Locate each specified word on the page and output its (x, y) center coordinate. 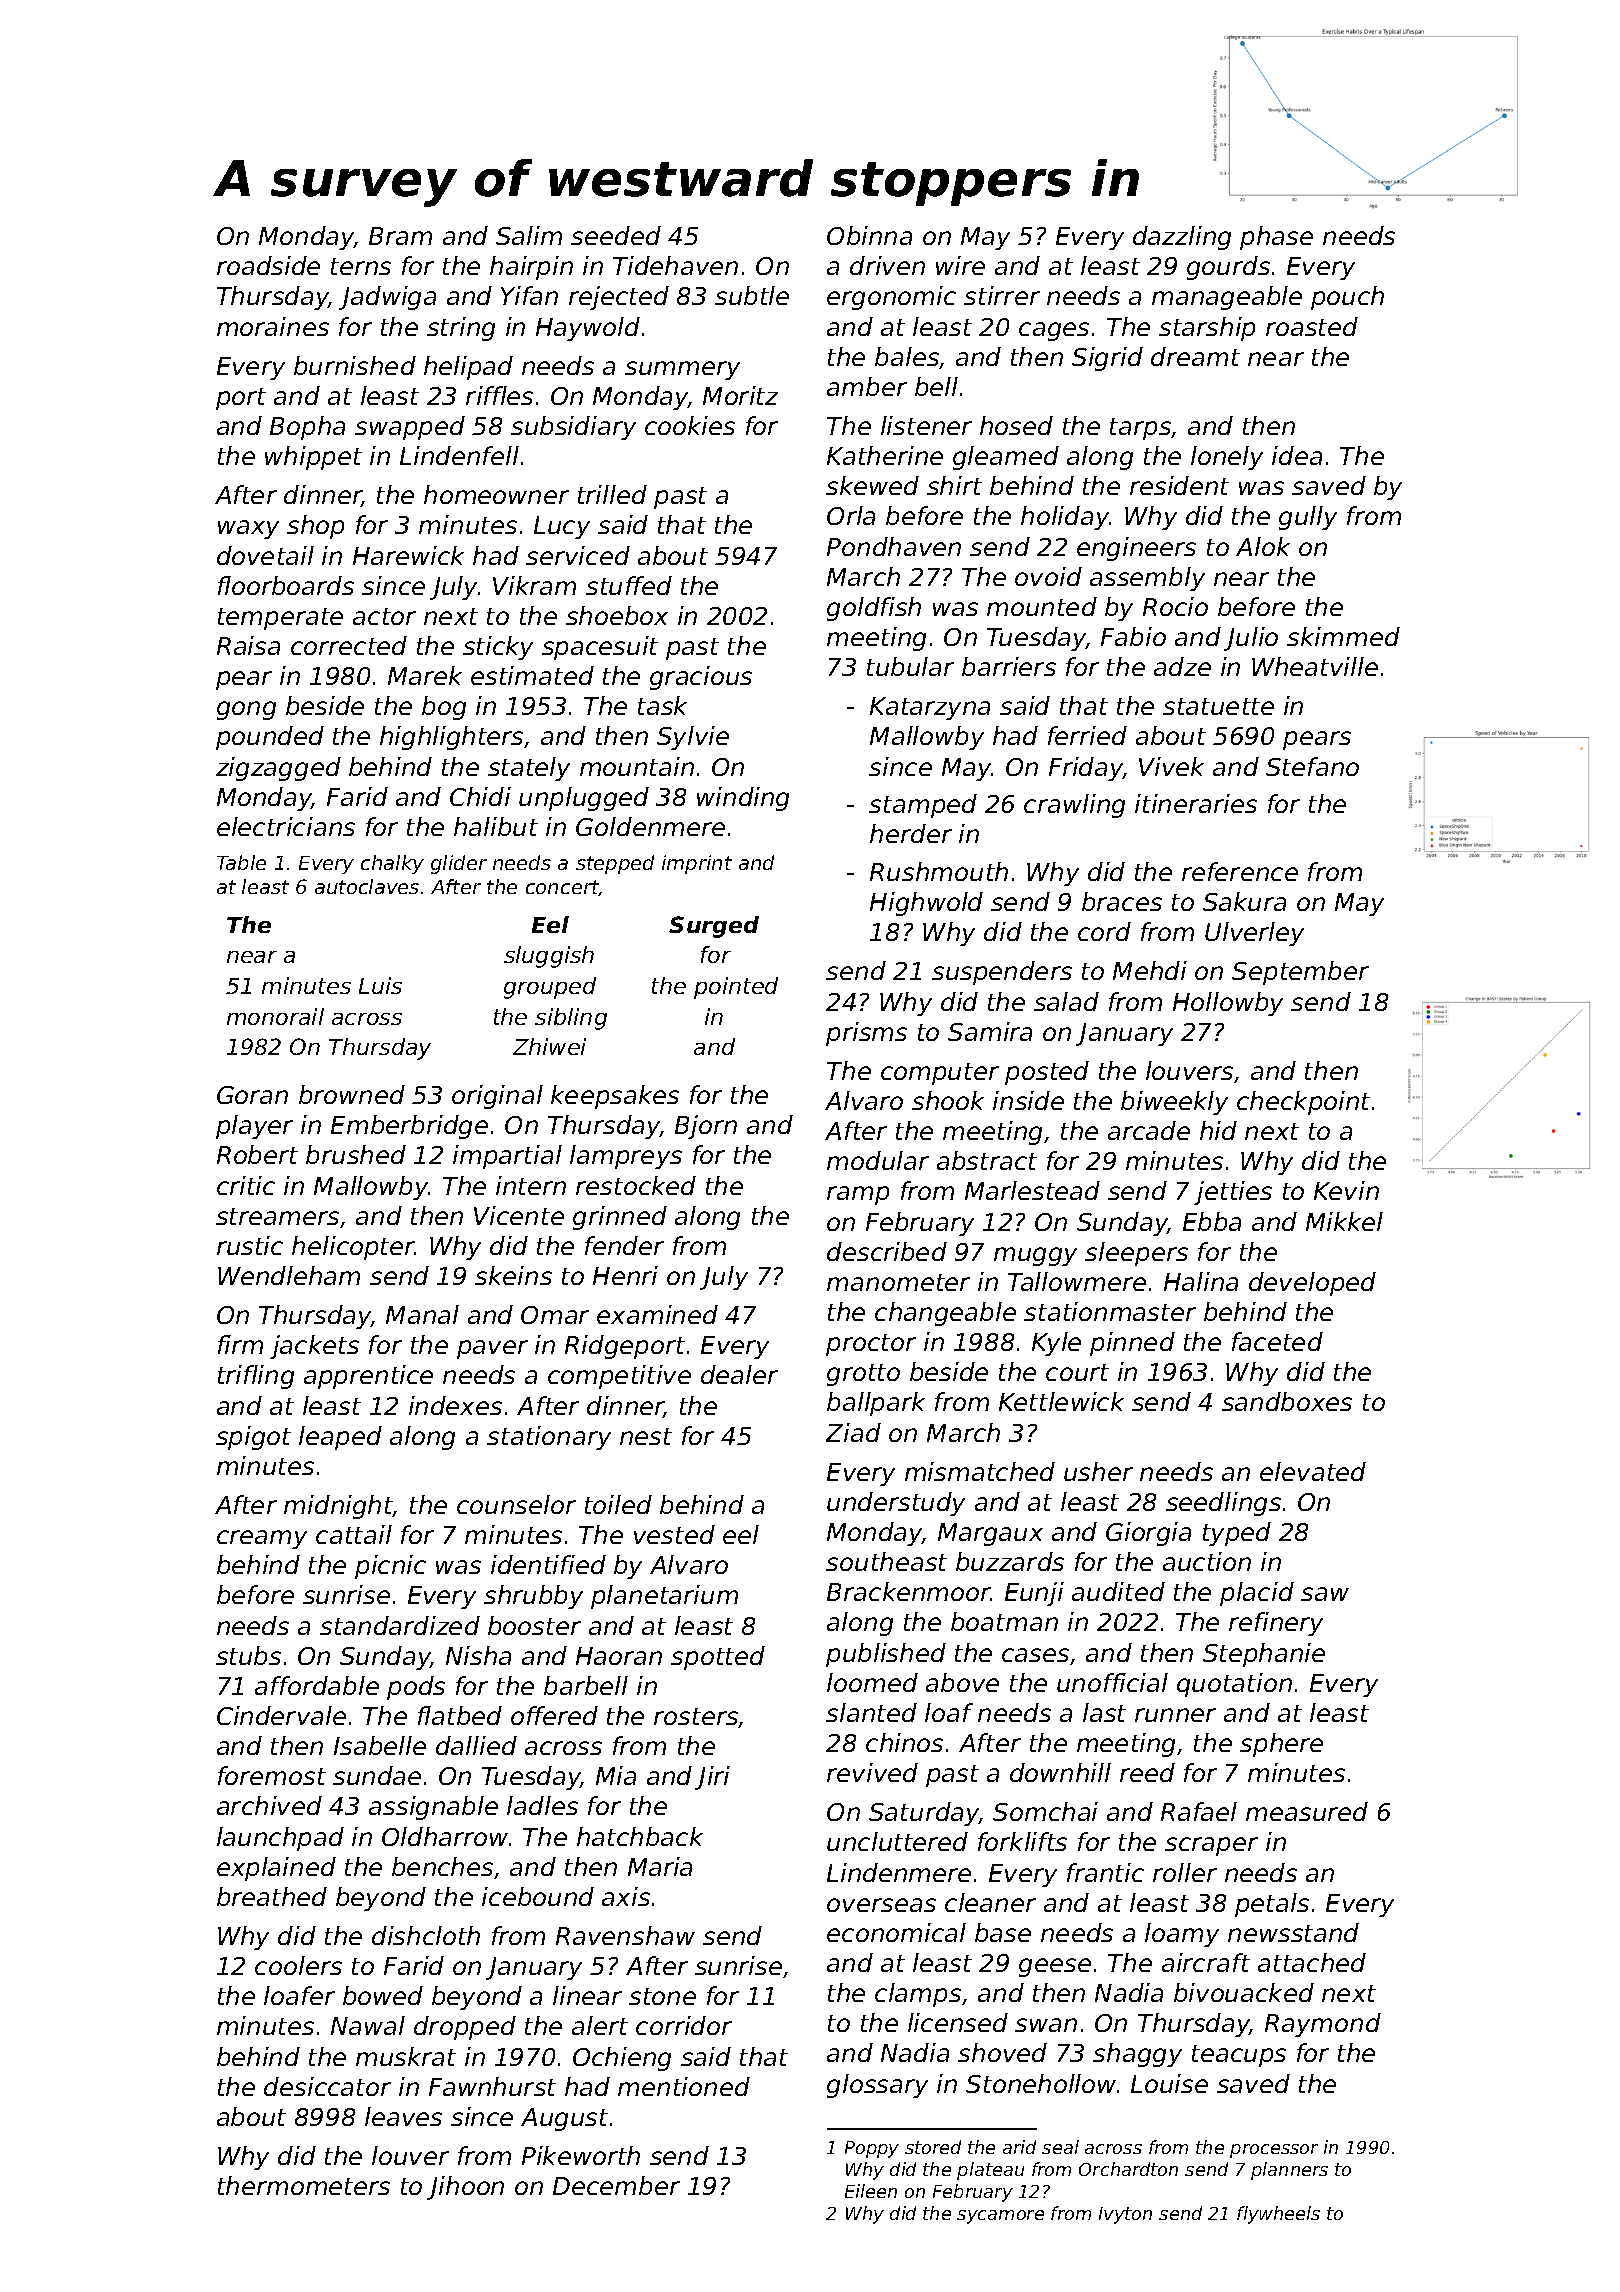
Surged (714, 927)
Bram (400, 236)
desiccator (327, 2086)
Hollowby (1228, 1004)
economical (896, 1932)
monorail (275, 1016)
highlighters (452, 738)
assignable (433, 1808)
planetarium (664, 1597)
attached (1312, 1962)
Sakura (1244, 901)
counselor (516, 1504)
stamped (923, 806)
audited (1118, 1591)
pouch (1347, 298)
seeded (616, 235)
